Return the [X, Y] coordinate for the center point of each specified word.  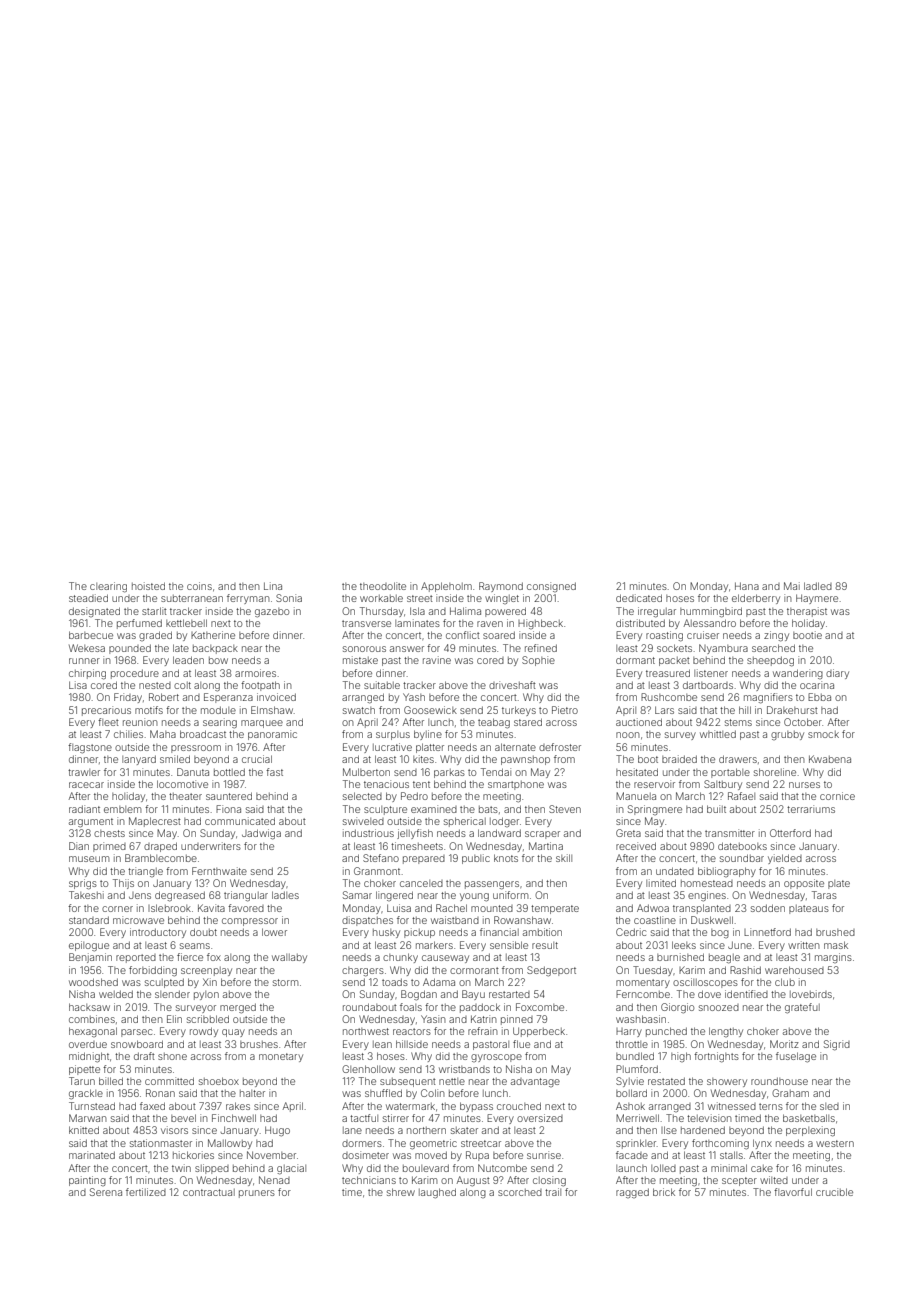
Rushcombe [669, 697]
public [476, 859]
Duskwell [712, 920]
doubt [203, 932]
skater [464, 1130]
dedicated [639, 598]
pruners [257, 1194]
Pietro [565, 710]
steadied [88, 598]
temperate [555, 909]
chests [109, 833]
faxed [152, 1106]
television [709, 1118]
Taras [824, 895]
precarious [106, 711]
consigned [551, 587]
